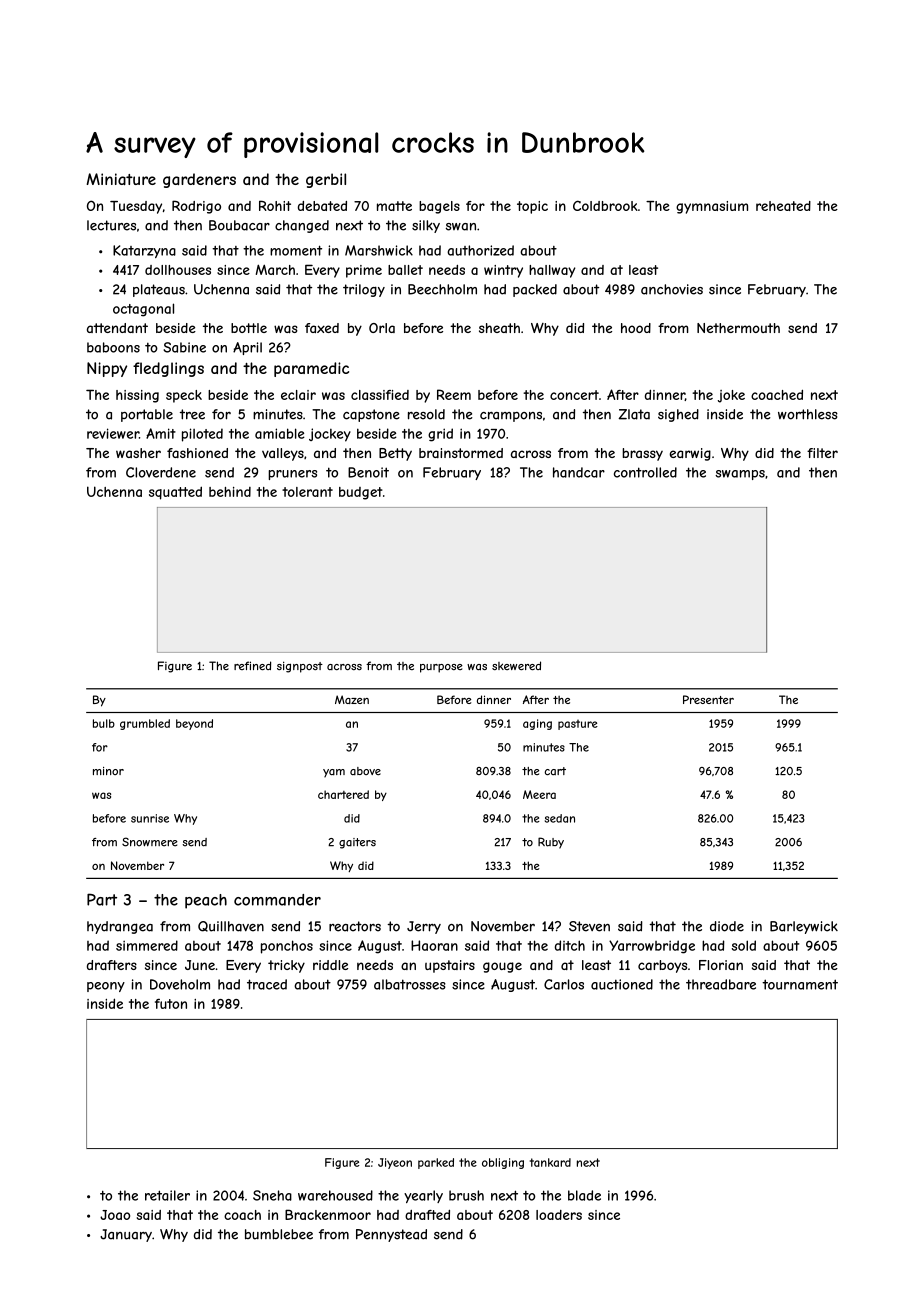  What do you see at coordinates (175, 493) in the page?
I see `squatted` at bounding box center [175, 493].
